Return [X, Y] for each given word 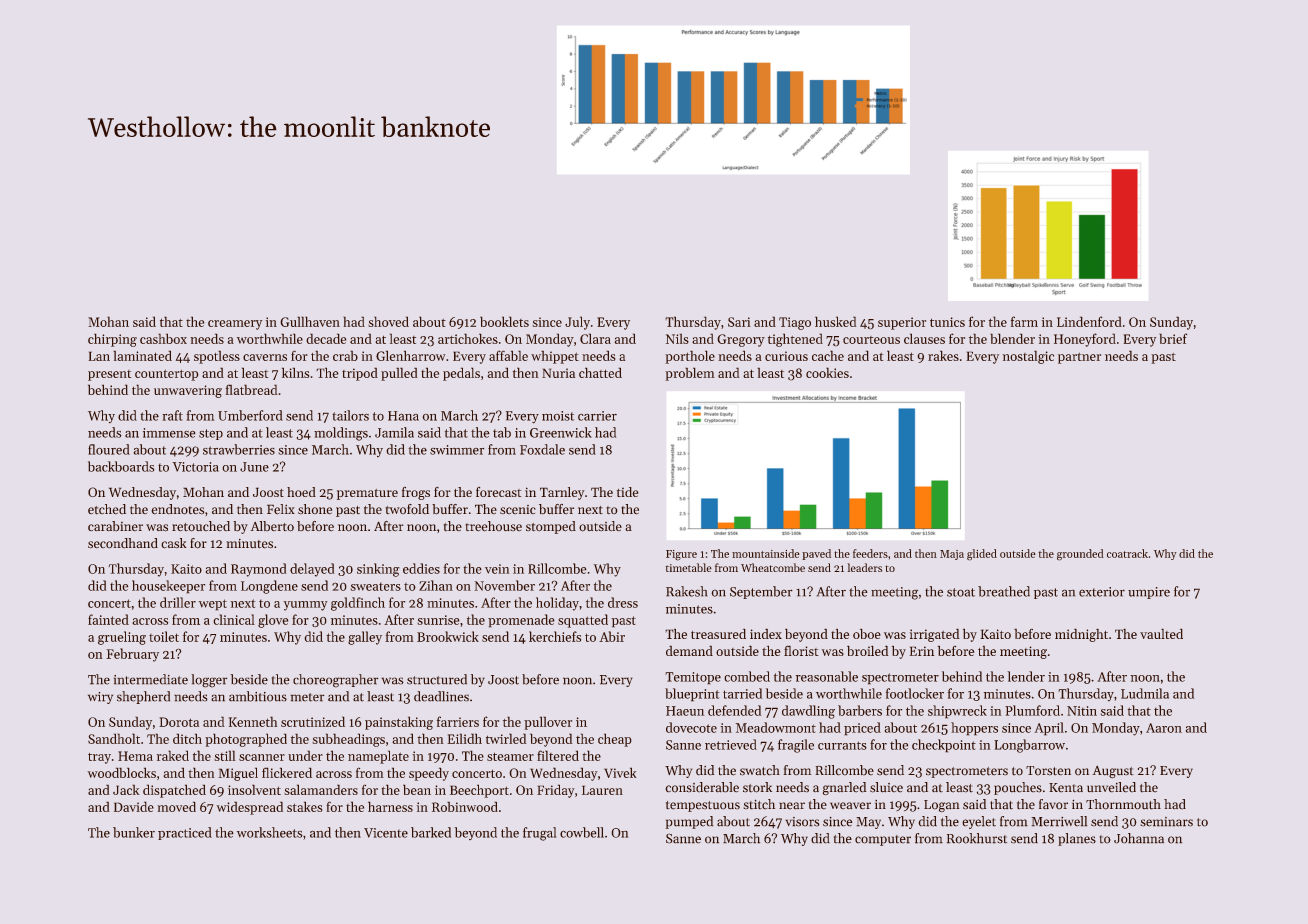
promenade [521, 621]
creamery [235, 325]
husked [836, 321]
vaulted [1161, 633]
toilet [164, 636]
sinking [378, 570]
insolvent [254, 789]
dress [623, 602]
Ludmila [1145, 693]
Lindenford [1089, 321]
